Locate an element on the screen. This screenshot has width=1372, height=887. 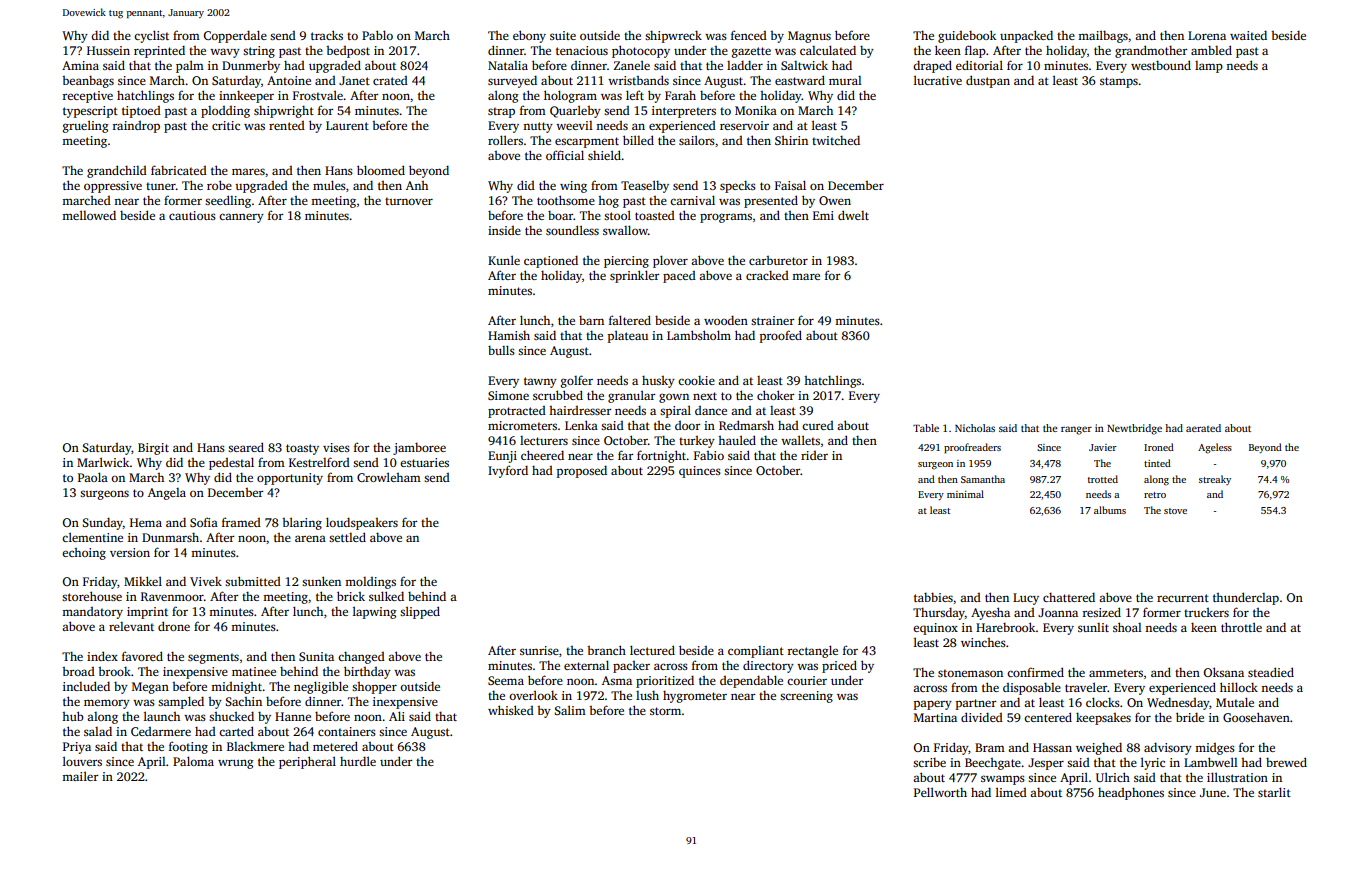
fenced is located at coordinates (749, 35).
